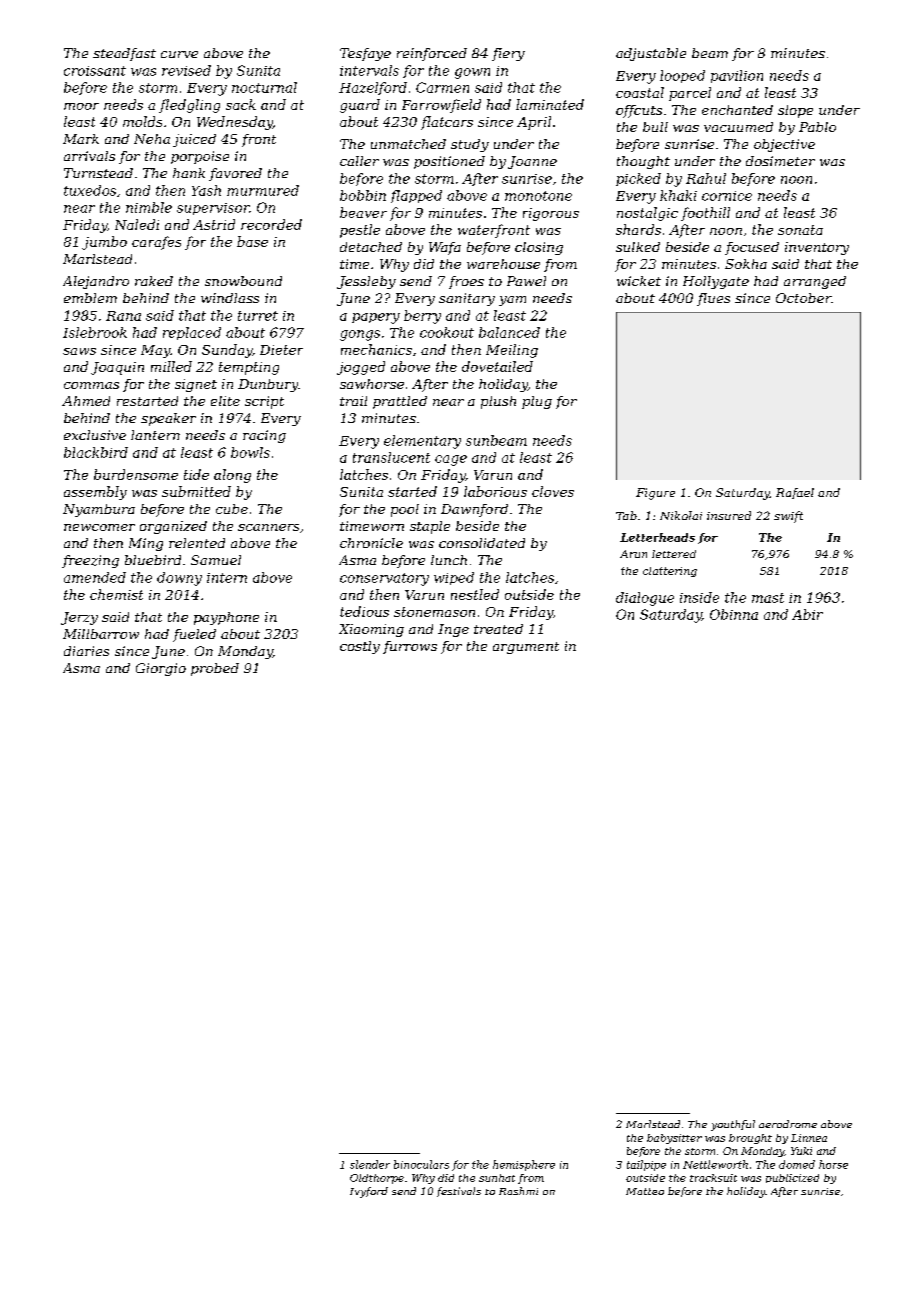 The height and width of the screenshot is (1308, 924). I want to click on dialogue, so click(645, 599).
